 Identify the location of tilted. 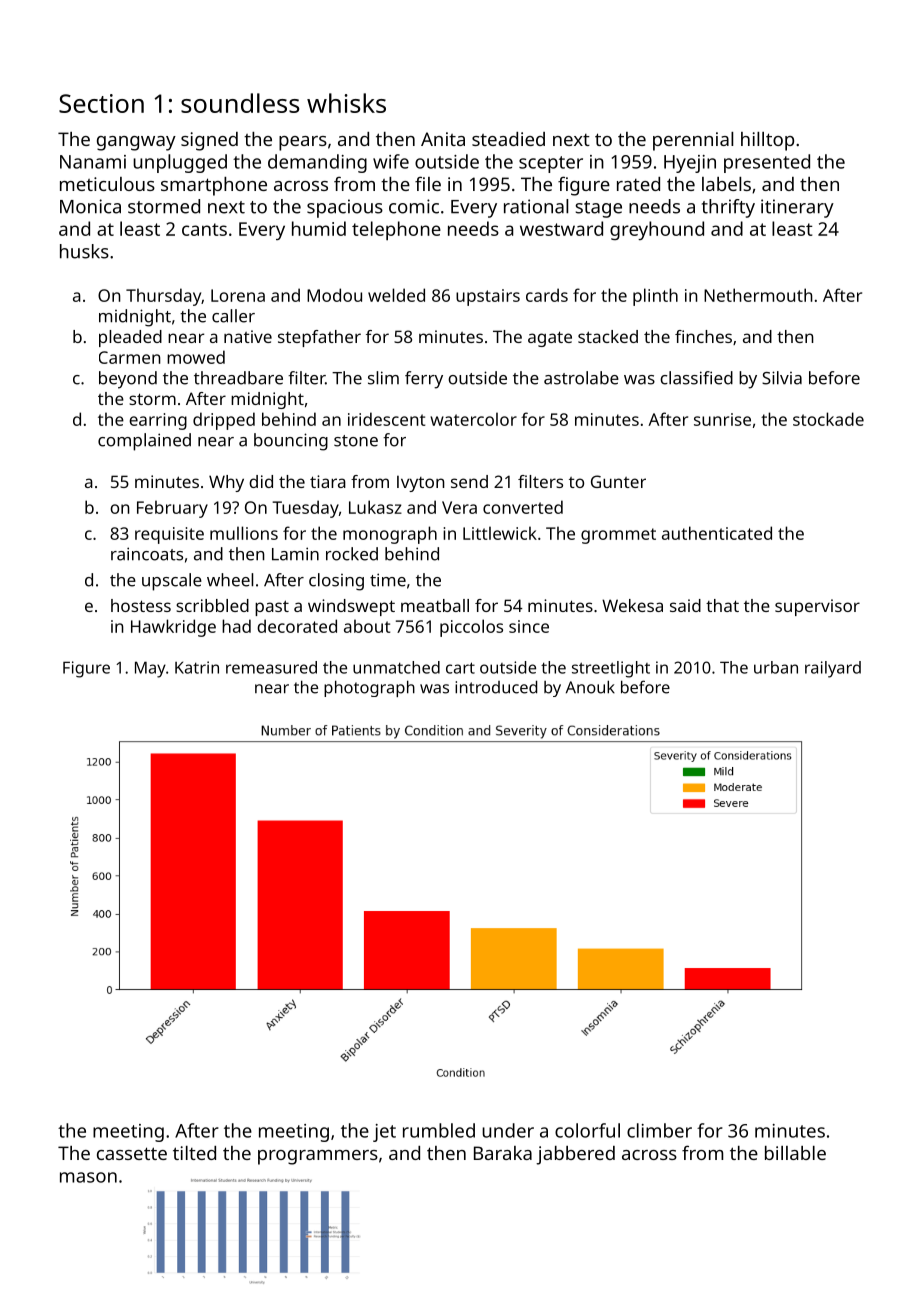
(194, 1153).
